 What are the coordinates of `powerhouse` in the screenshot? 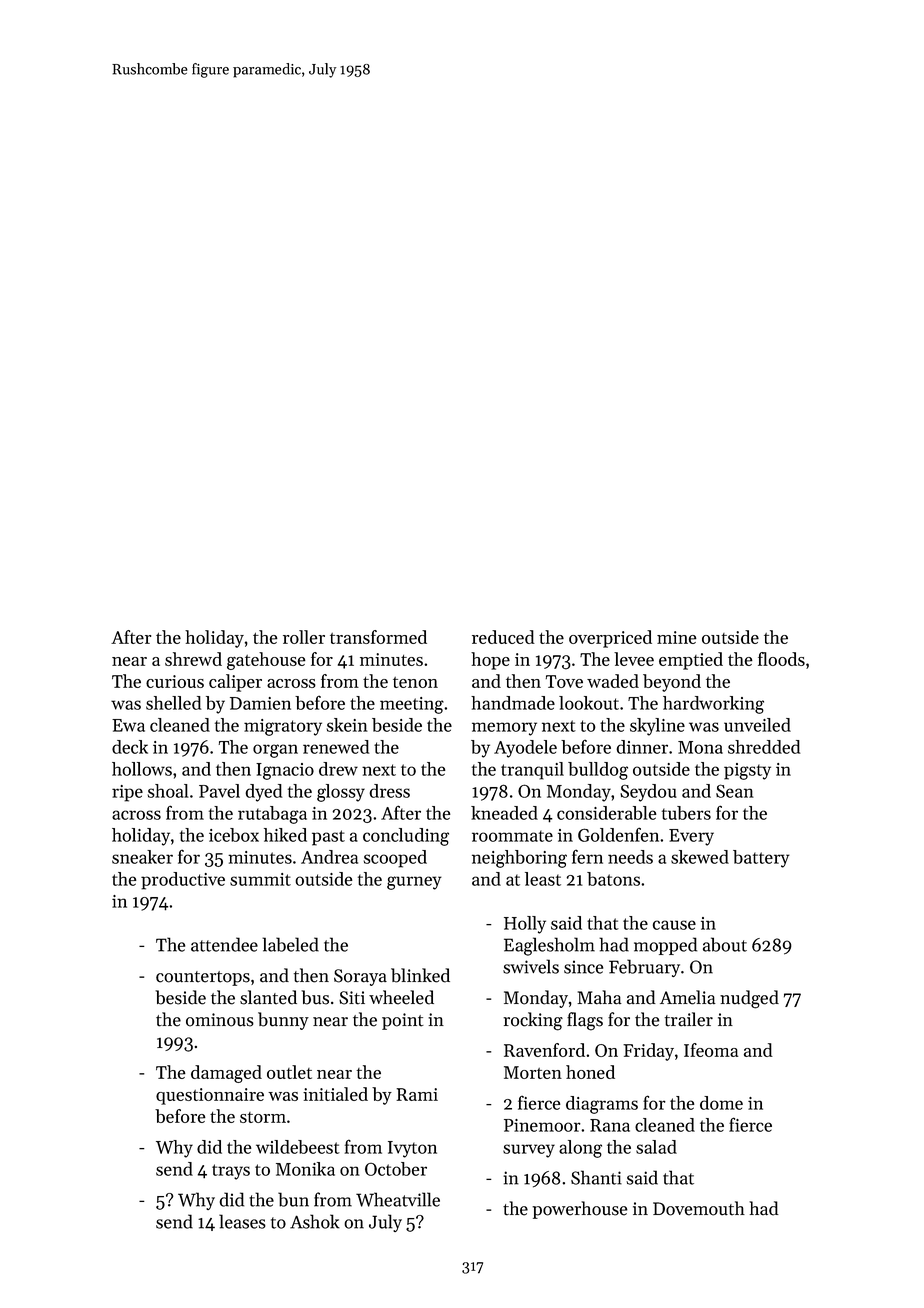 It's located at (580, 1210).
